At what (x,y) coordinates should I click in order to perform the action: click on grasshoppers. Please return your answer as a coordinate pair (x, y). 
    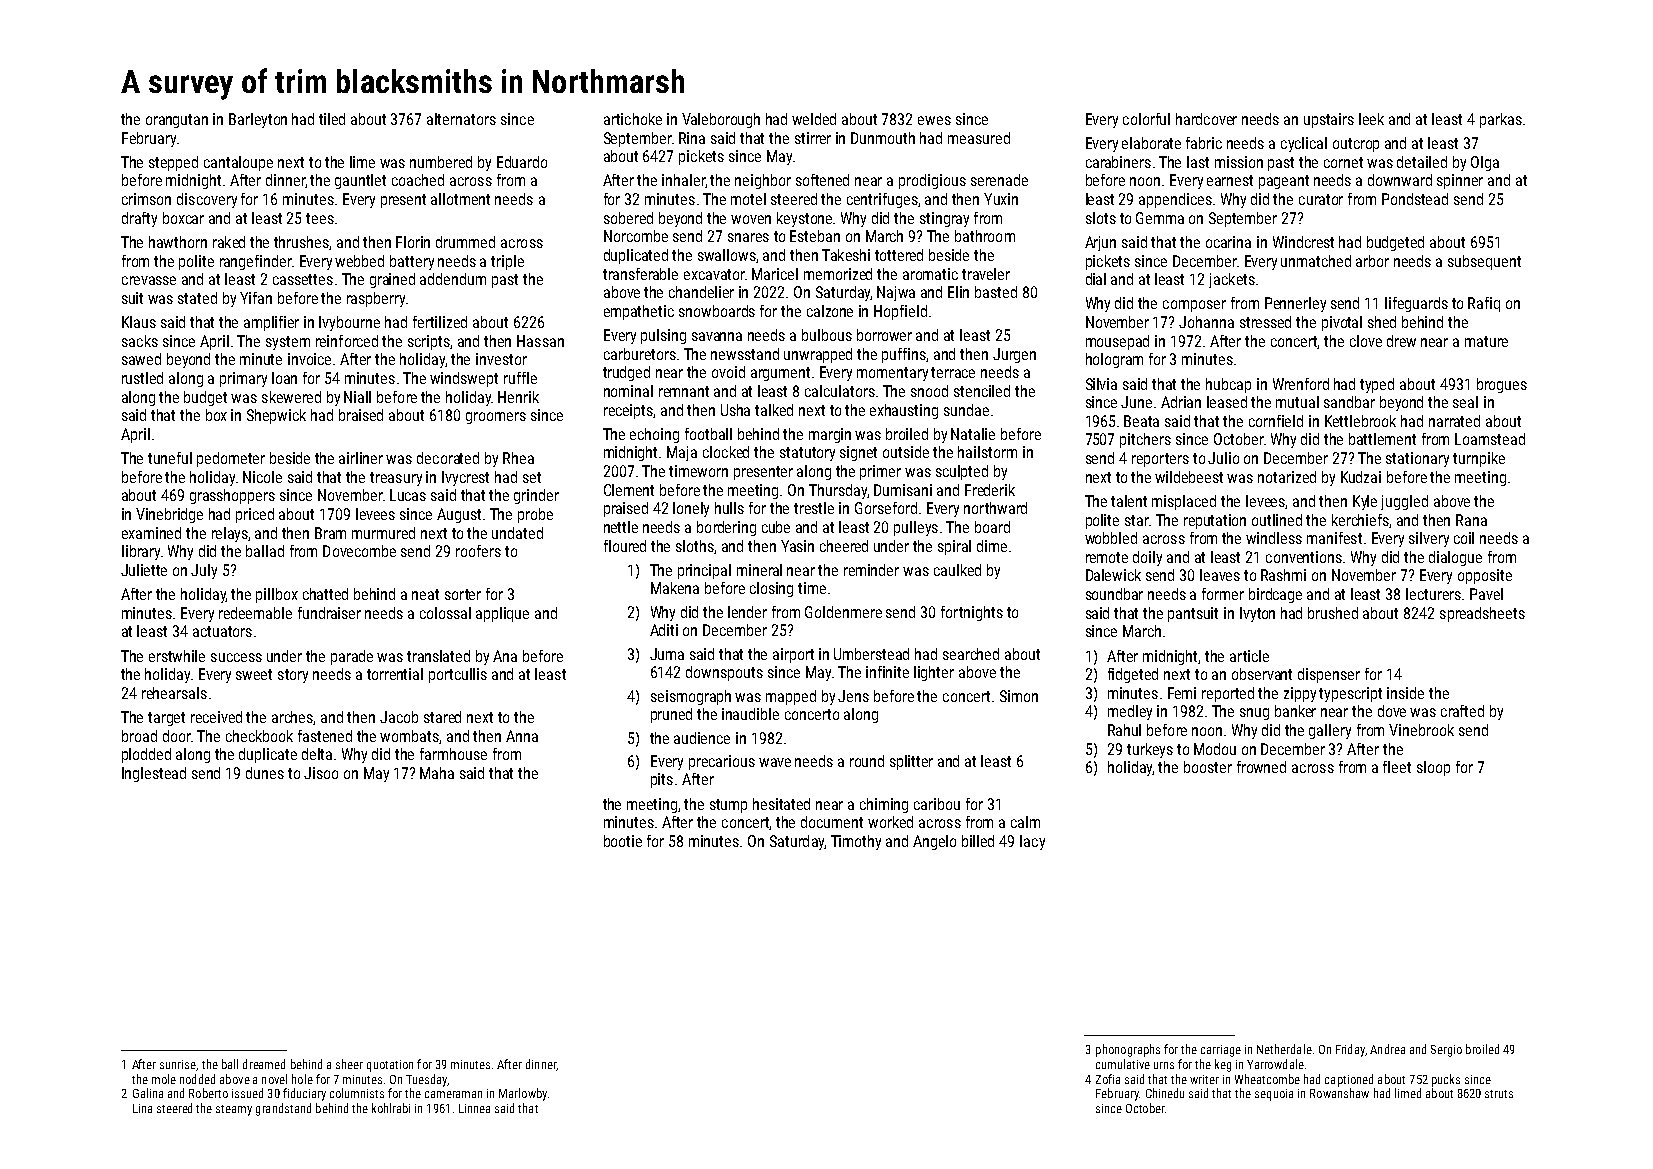
    Looking at the image, I should click on (232, 496).
